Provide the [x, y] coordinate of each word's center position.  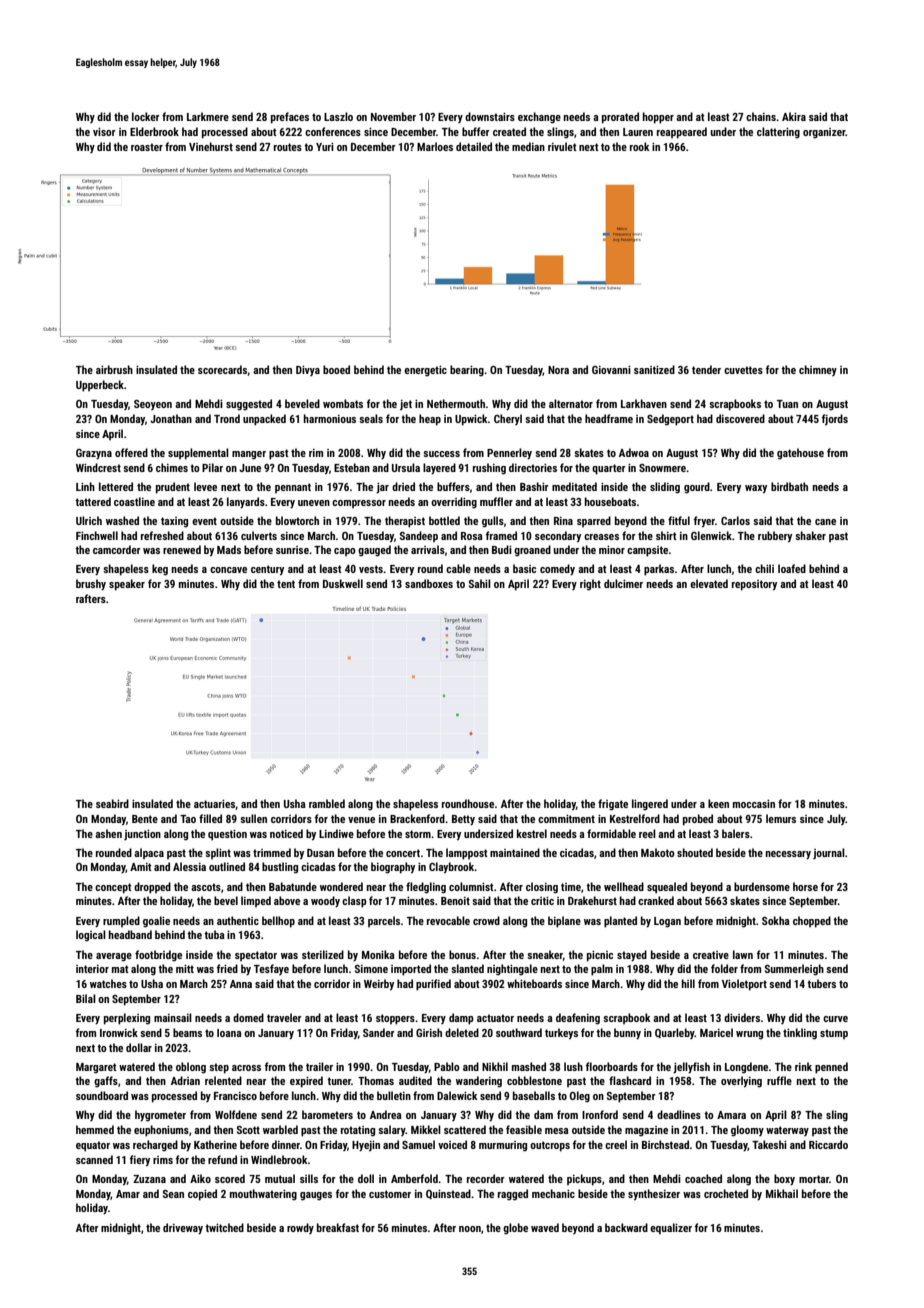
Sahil [480, 583]
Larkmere [208, 116]
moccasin [754, 804]
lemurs [781, 818]
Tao [188, 819]
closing [542, 888]
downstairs [490, 116]
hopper [658, 118]
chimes [172, 467]
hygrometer [160, 1116]
